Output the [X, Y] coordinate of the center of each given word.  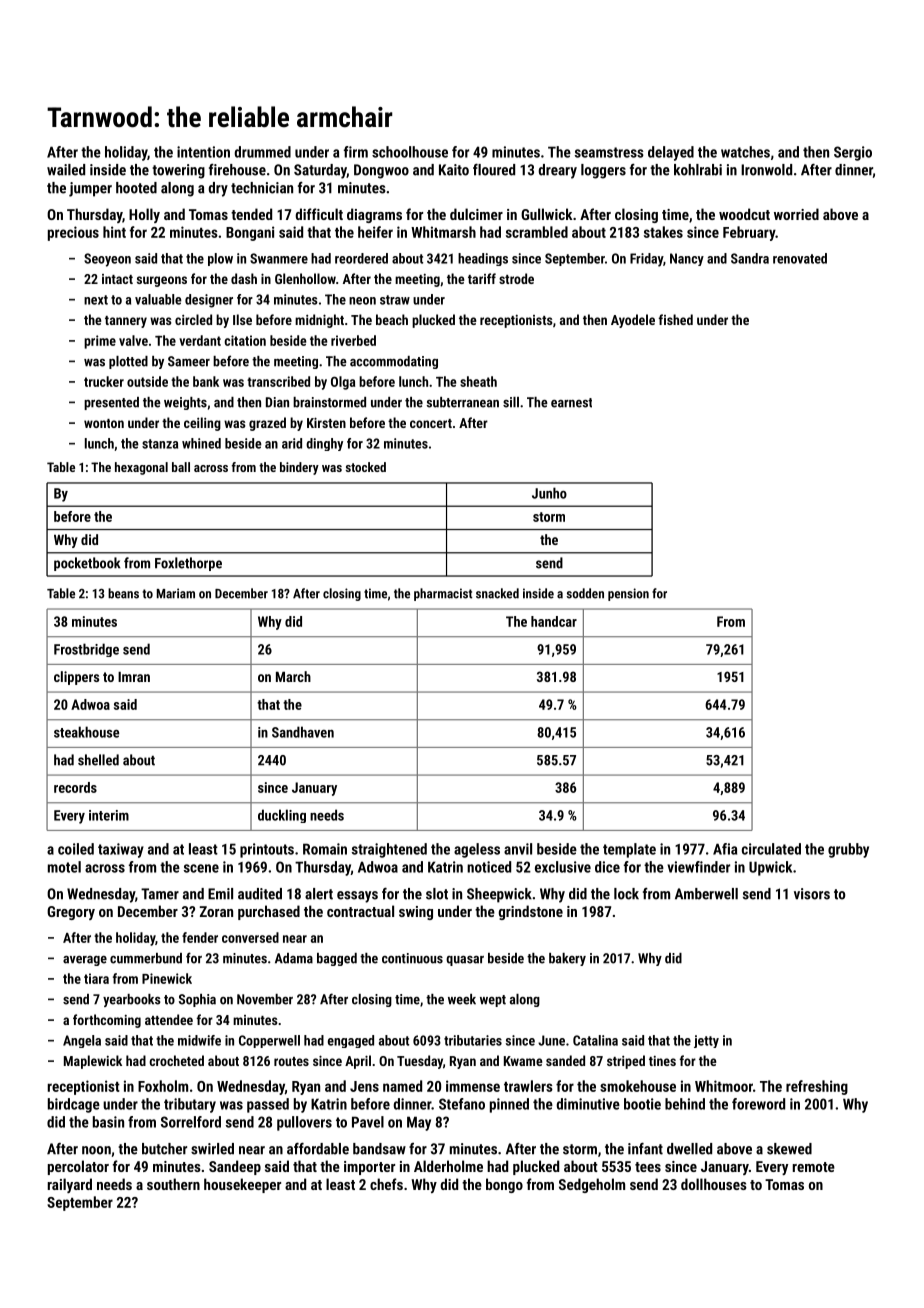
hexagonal [141, 468]
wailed [66, 170]
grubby [848, 850]
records [75, 787]
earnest [571, 403]
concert [431, 423]
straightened [389, 850]
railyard [70, 1185]
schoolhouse [410, 152]
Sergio [853, 153]
